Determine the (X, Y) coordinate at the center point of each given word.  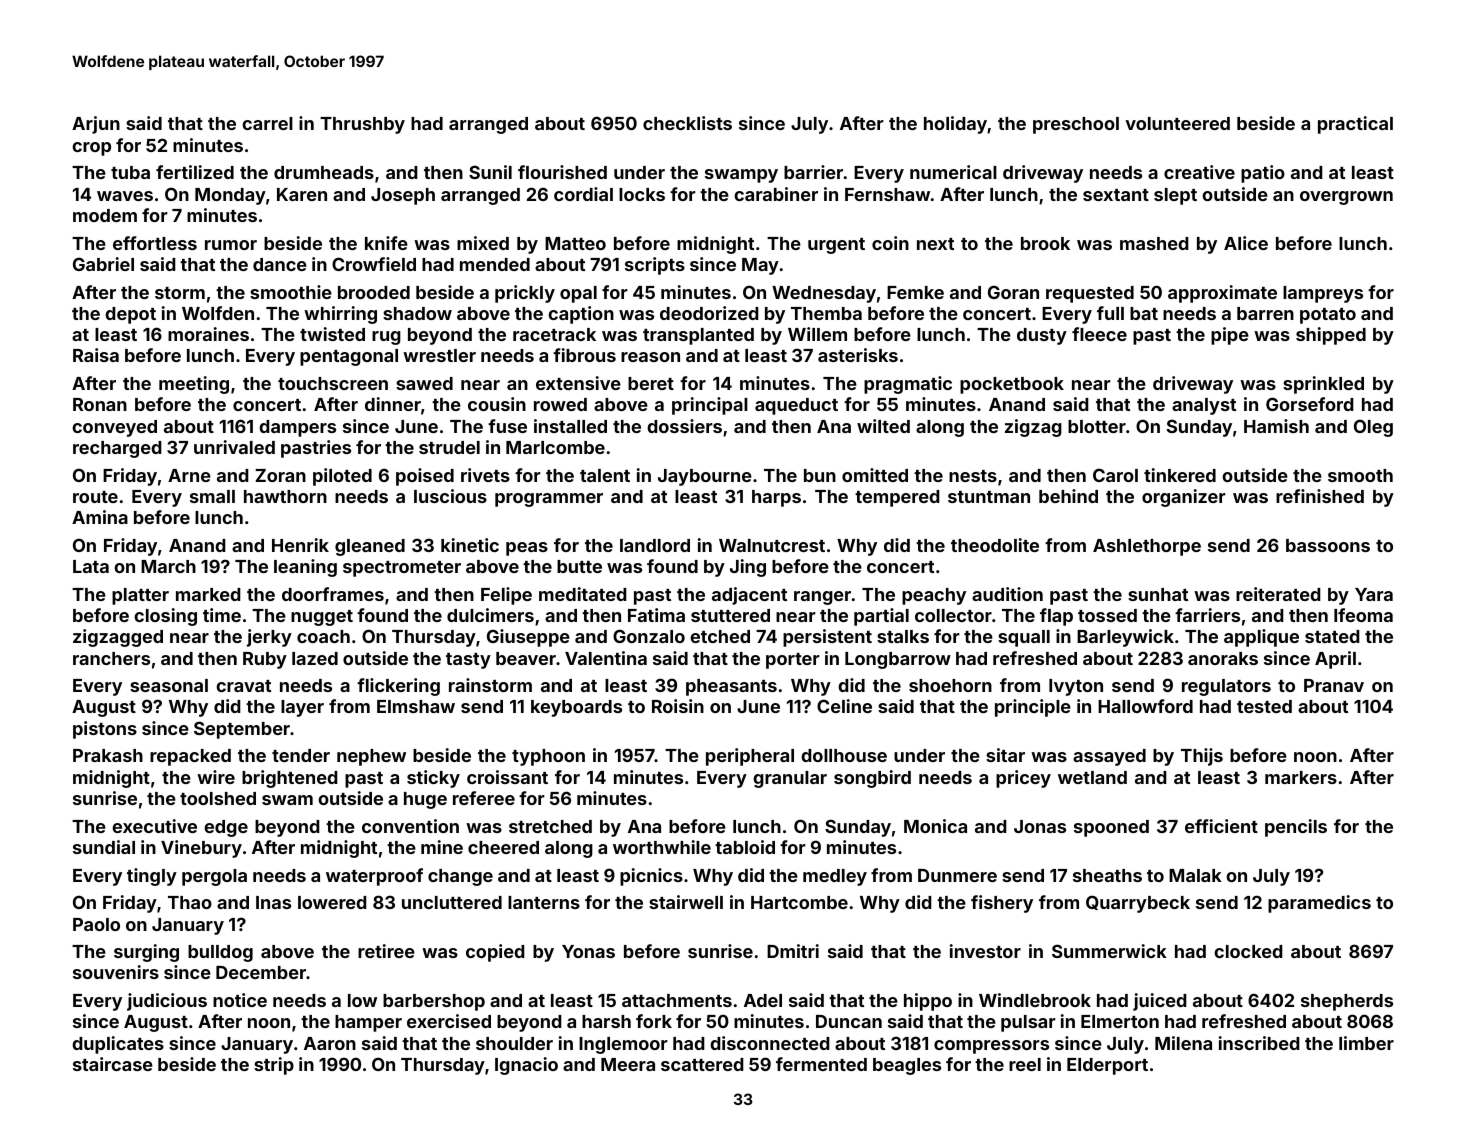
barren (1265, 313)
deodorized (709, 313)
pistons (105, 730)
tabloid (745, 847)
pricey (1023, 779)
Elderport (1107, 1066)
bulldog (220, 953)
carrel (267, 123)
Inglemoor (623, 1045)
